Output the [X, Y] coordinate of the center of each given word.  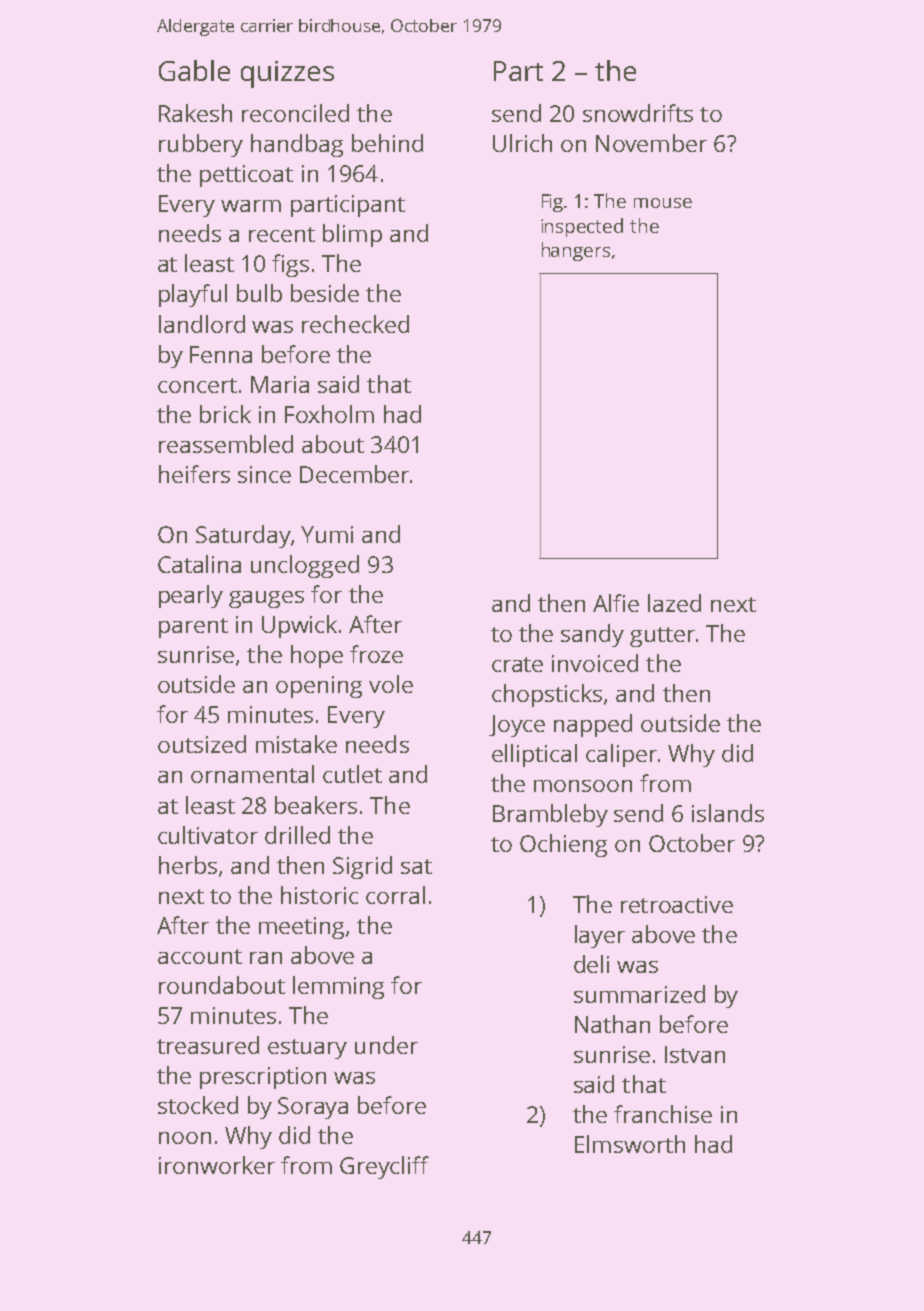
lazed [674, 603]
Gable [194, 70]
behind [387, 143]
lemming [338, 987]
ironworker [217, 1165]
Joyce [517, 726]
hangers [576, 251]
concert [197, 385]
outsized [202, 744]
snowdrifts [638, 113]
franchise [663, 1114]
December [354, 474]
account [200, 956]
